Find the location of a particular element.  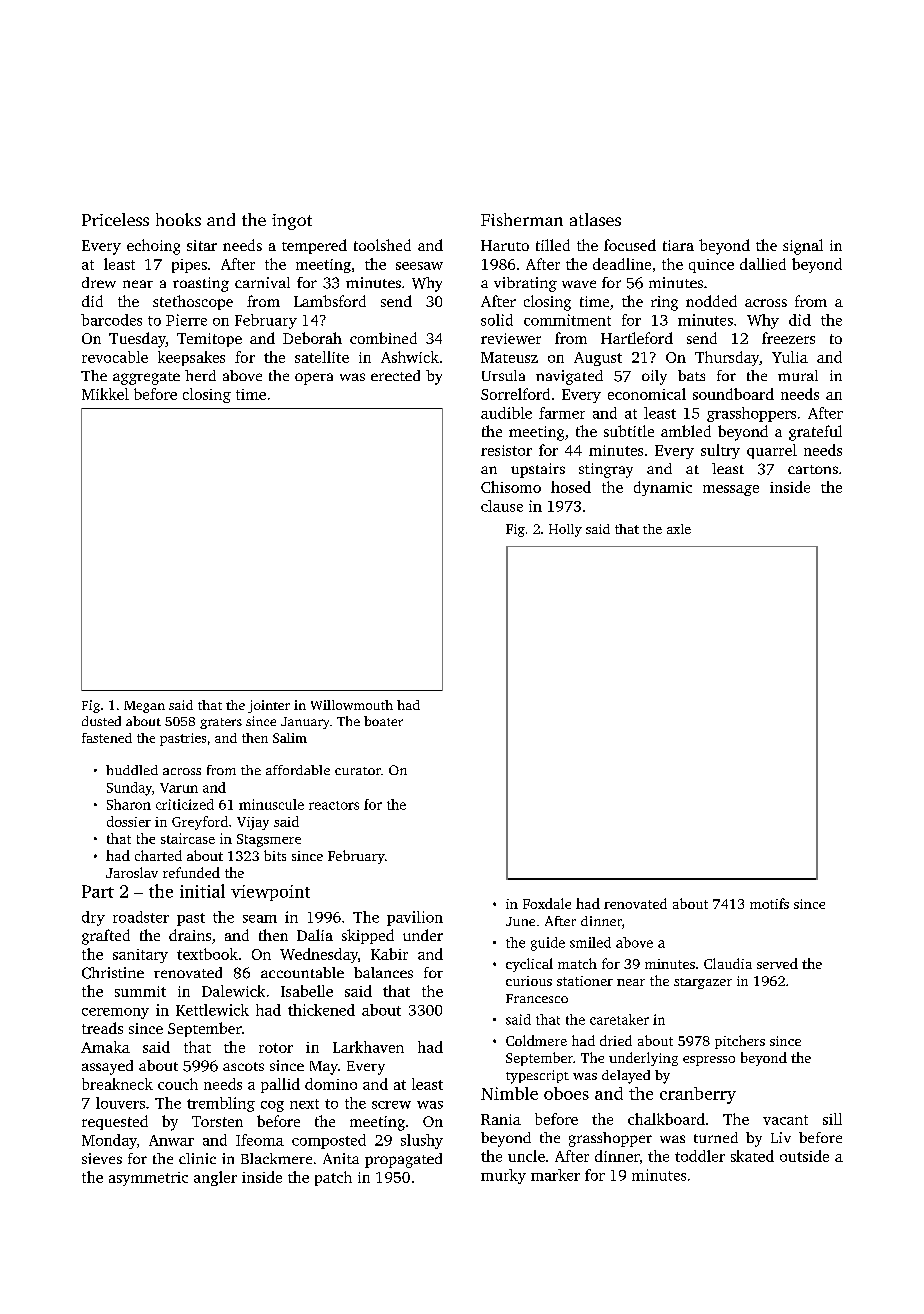

propagated is located at coordinates (403, 1160).
